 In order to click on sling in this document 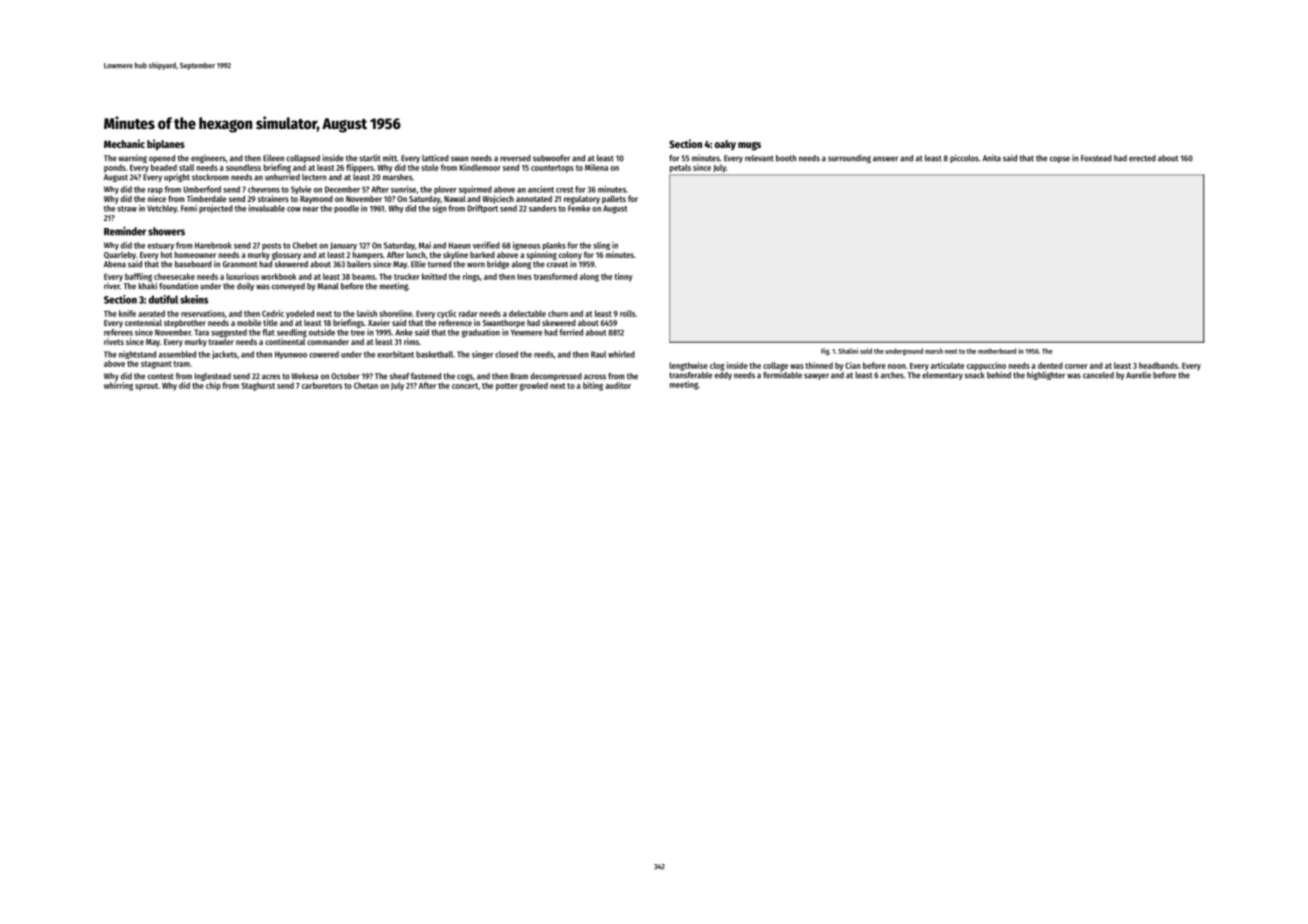, I will do `click(601, 246)`.
